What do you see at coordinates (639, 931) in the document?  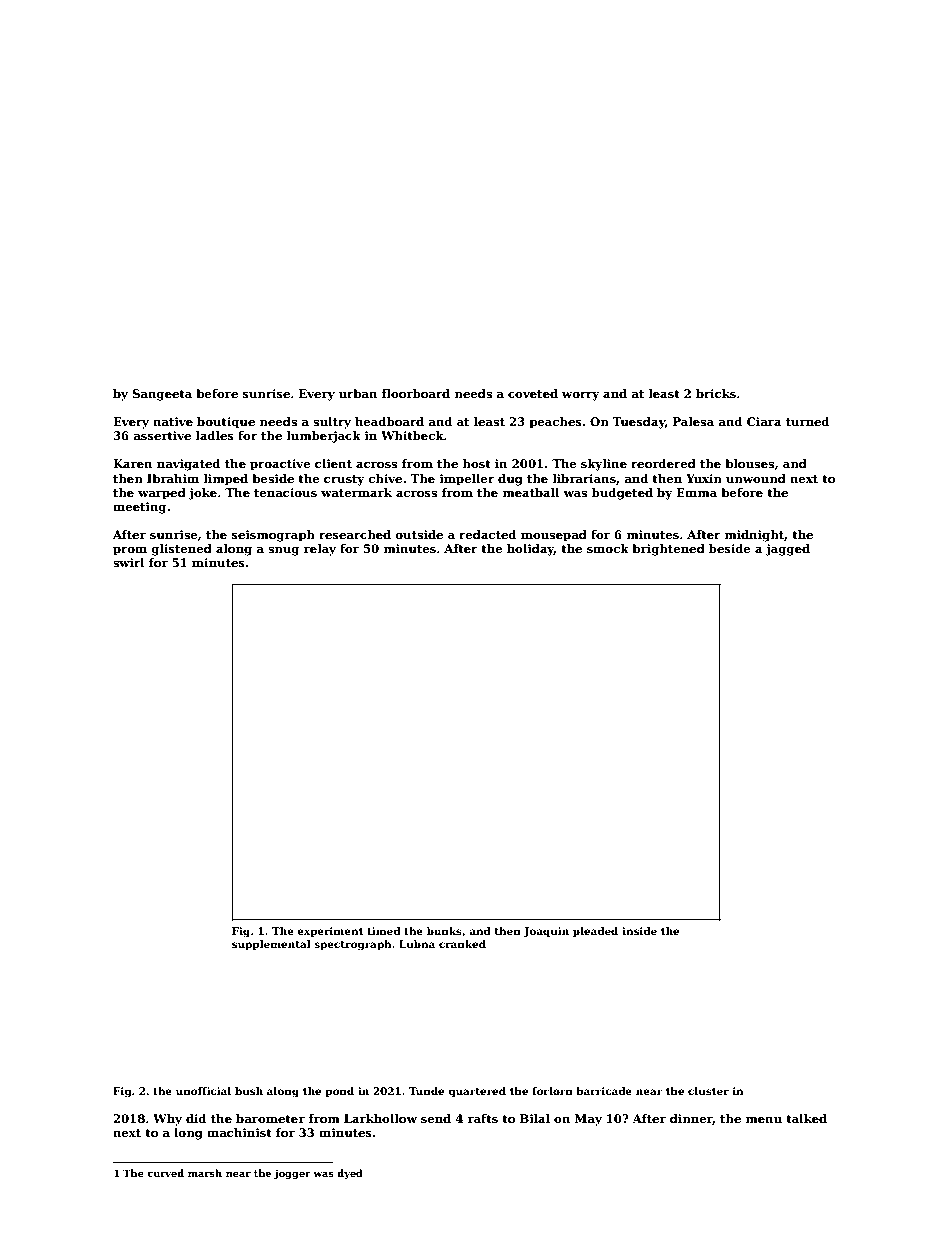 I see `inside` at bounding box center [639, 931].
